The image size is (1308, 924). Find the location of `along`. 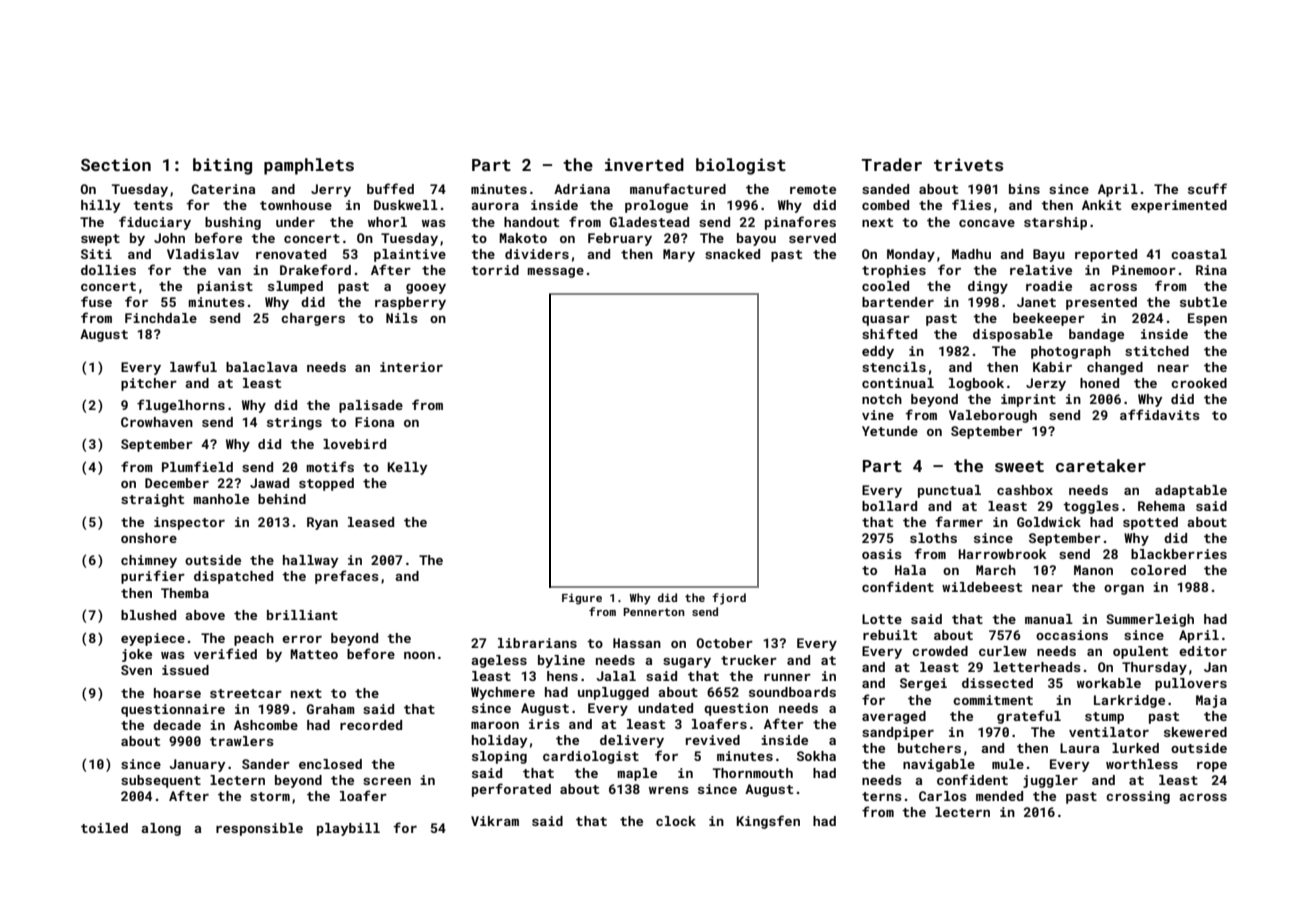

along is located at coordinates (161, 829).
